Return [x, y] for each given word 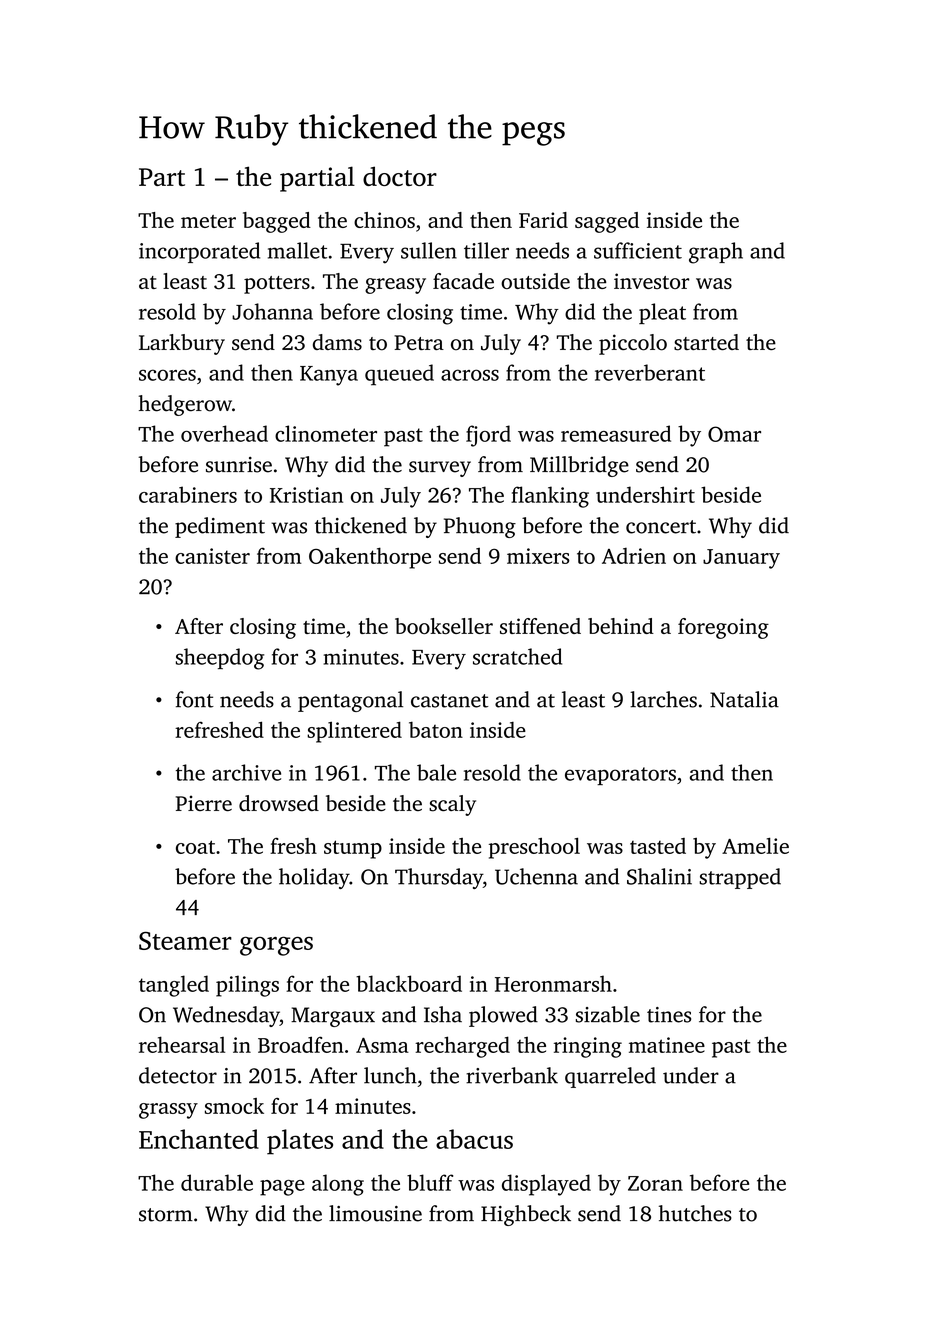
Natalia [744, 699]
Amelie [755, 846]
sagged [607, 222]
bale [436, 772]
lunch [390, 1075]
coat [195, 847]
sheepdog [220, 659]
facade [463, 281]
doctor [400, 176]
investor [651, 281]
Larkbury [182, 344]
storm [166, 1215]
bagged [277, 222]
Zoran [655, 1183]
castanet [449, 701]
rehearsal [182, 1044]
